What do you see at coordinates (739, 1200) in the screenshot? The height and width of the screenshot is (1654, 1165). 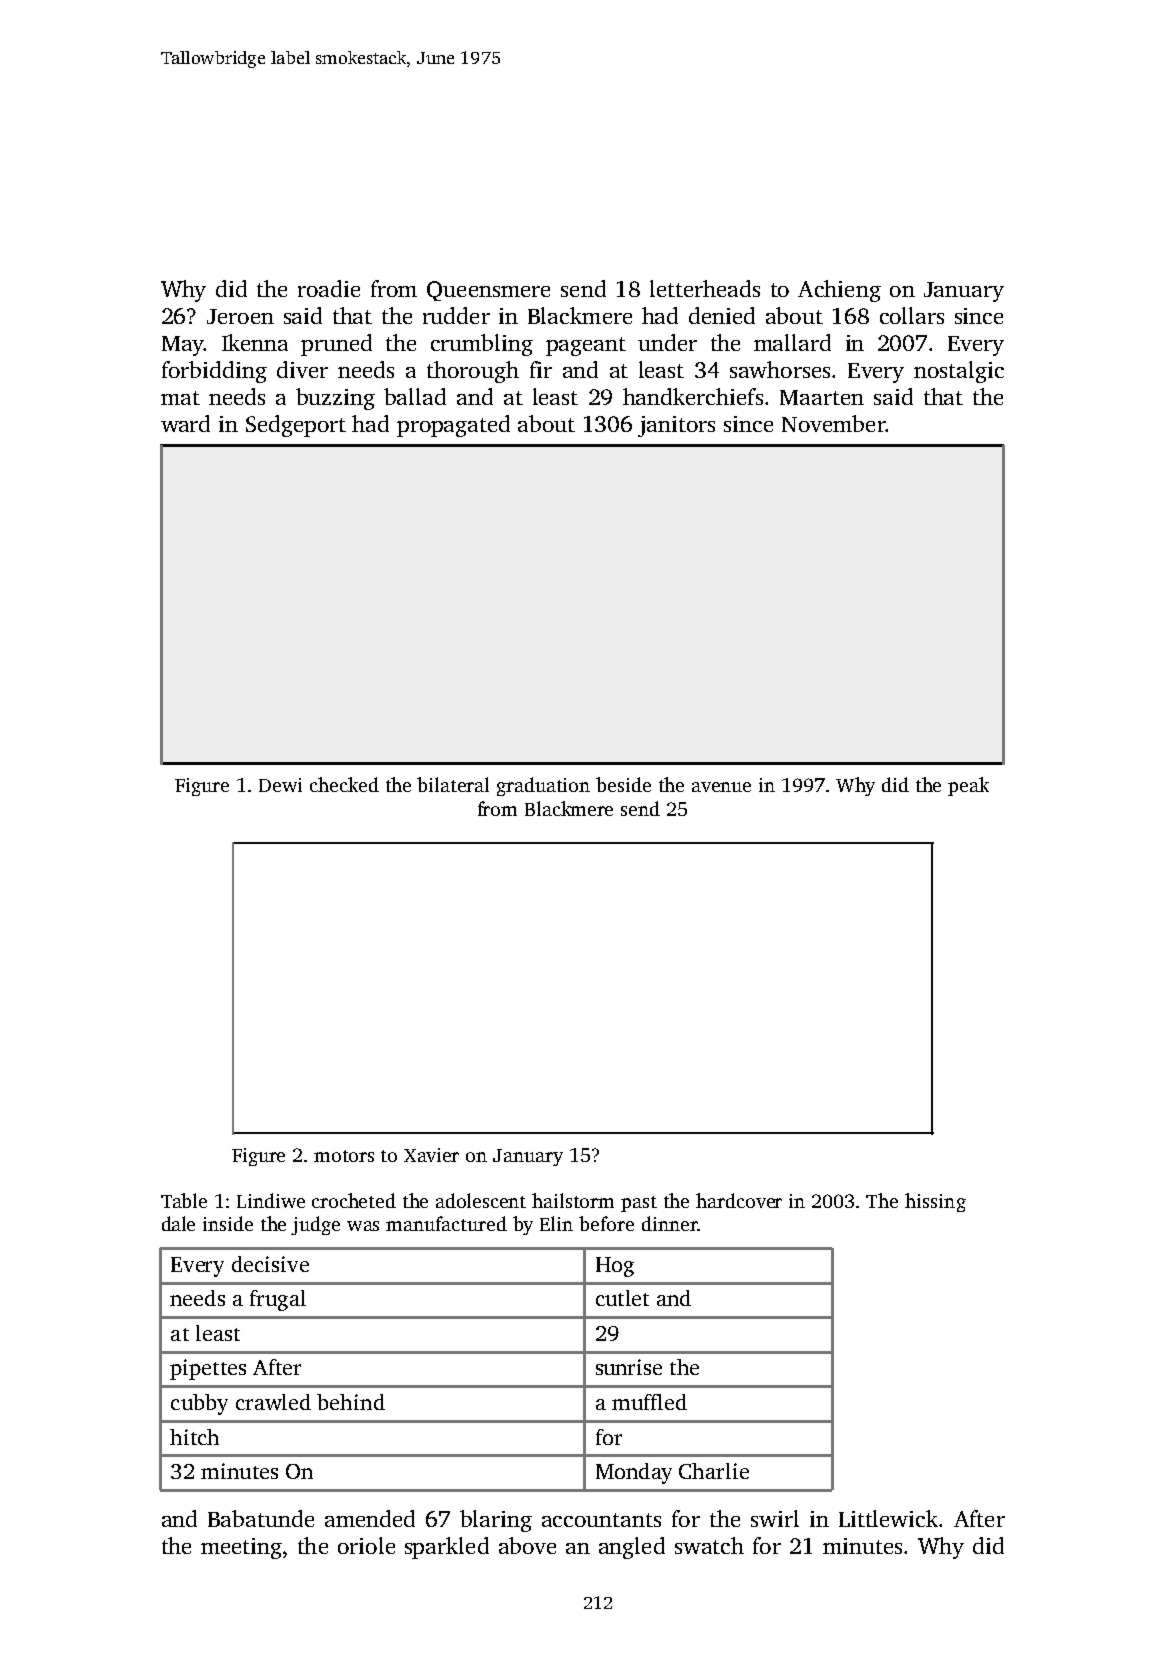 I see `hardcover` at bounding box center [739, 1200].
